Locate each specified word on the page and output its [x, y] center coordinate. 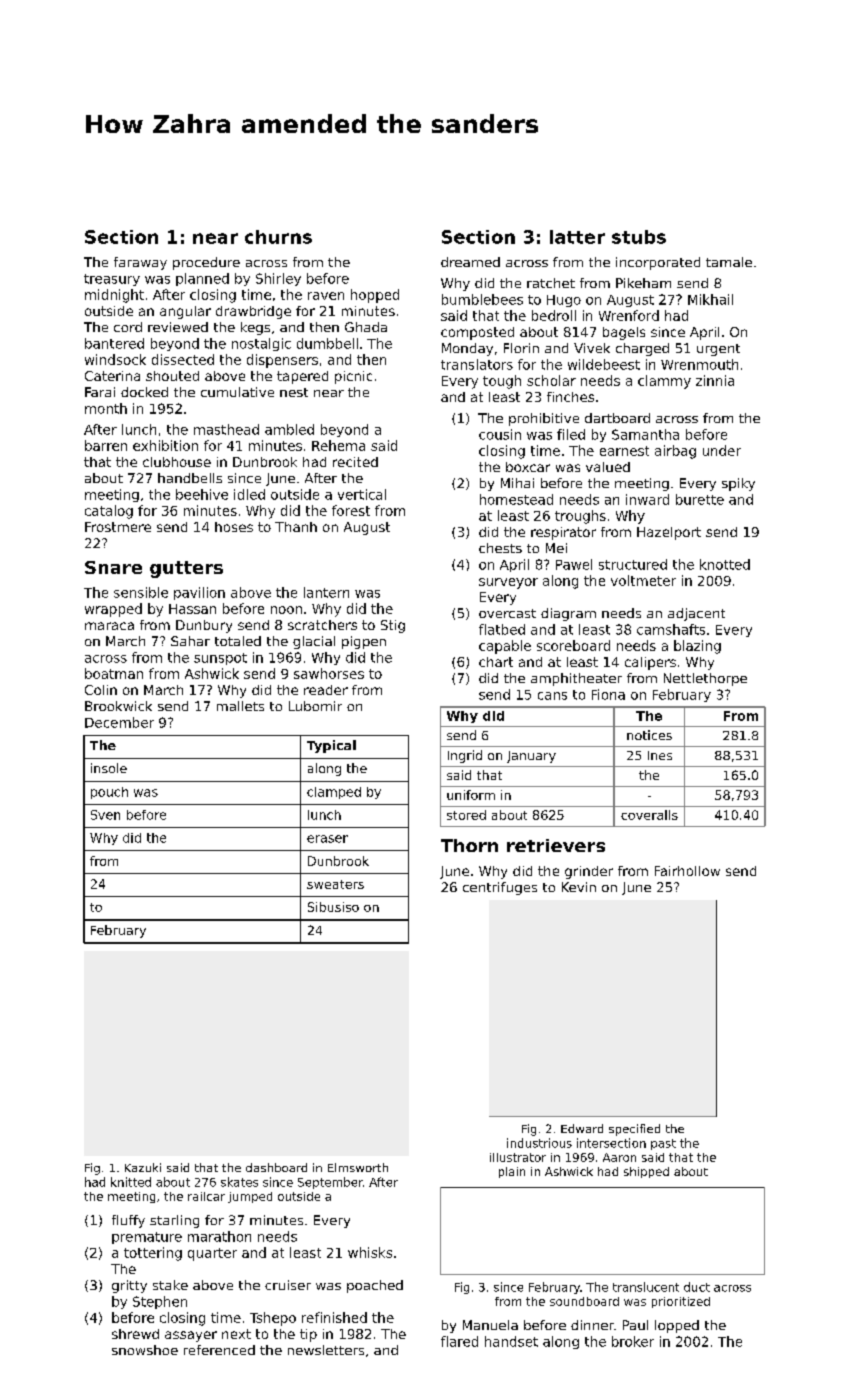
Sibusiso [333, 907]
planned [202, 279]
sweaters [335, 884]
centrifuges [500, 888]
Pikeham [643, 283]
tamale [729, 262]
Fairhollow [687, 871]
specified [634, 1130]
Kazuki [143, 1167]
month [106, 408]
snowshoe [145, 1350]
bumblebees [482, 299]
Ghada [366, 327]
